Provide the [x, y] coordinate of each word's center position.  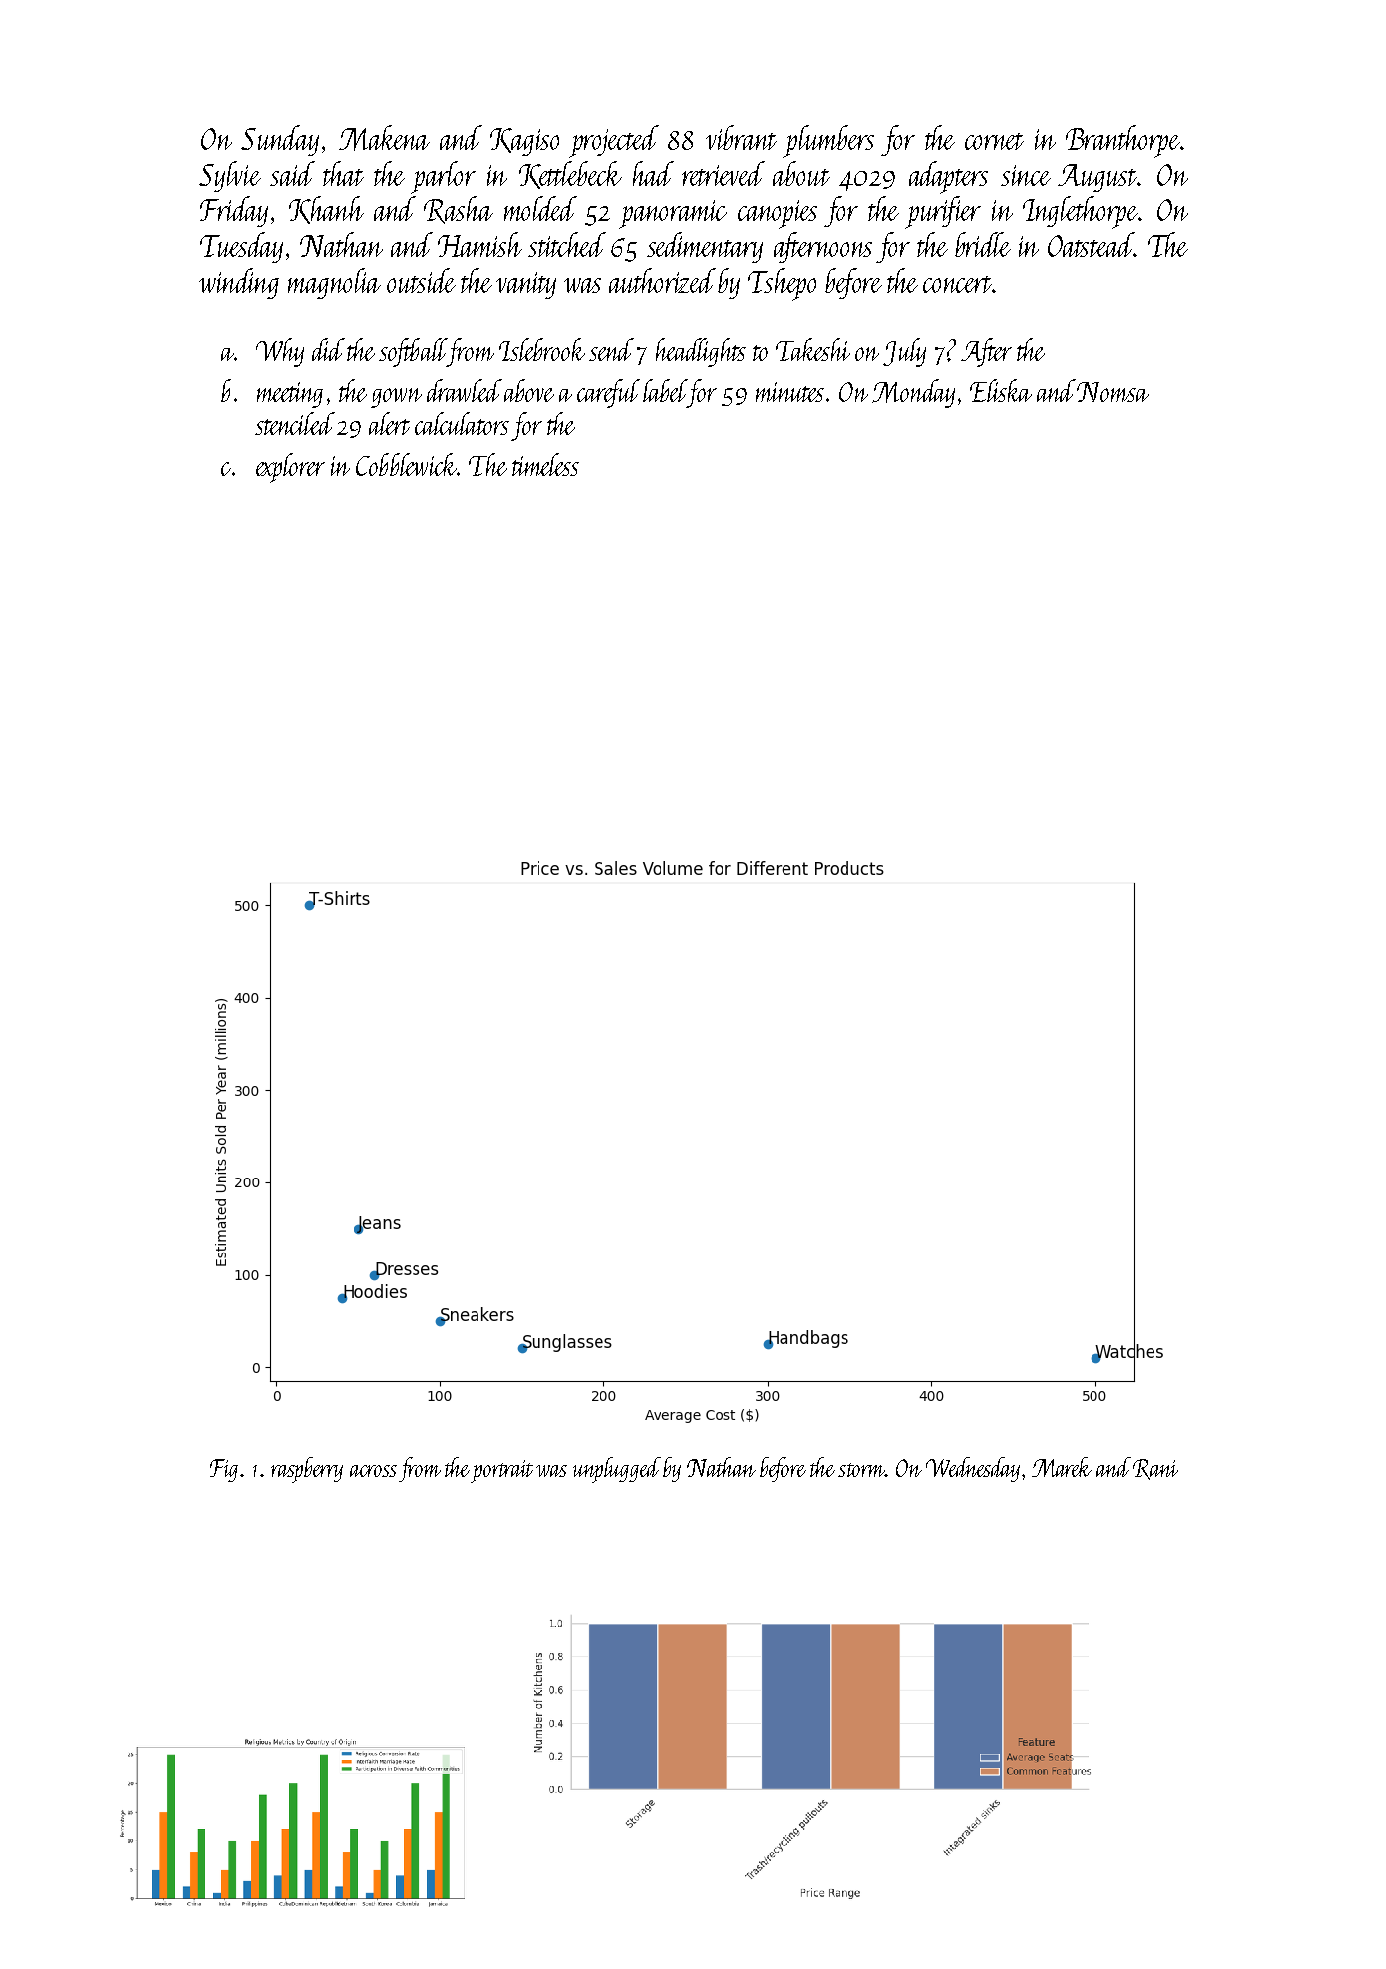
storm [861, 1470]
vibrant [741, 137]
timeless [545, 464]
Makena [384, 138]
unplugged [617, 1470]
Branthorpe [1123, 141]
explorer [290, 468]
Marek [1062, 1467]
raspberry [307, 1470]
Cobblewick [406, 464]
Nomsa [1113, 392]
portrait [502, 1471]
